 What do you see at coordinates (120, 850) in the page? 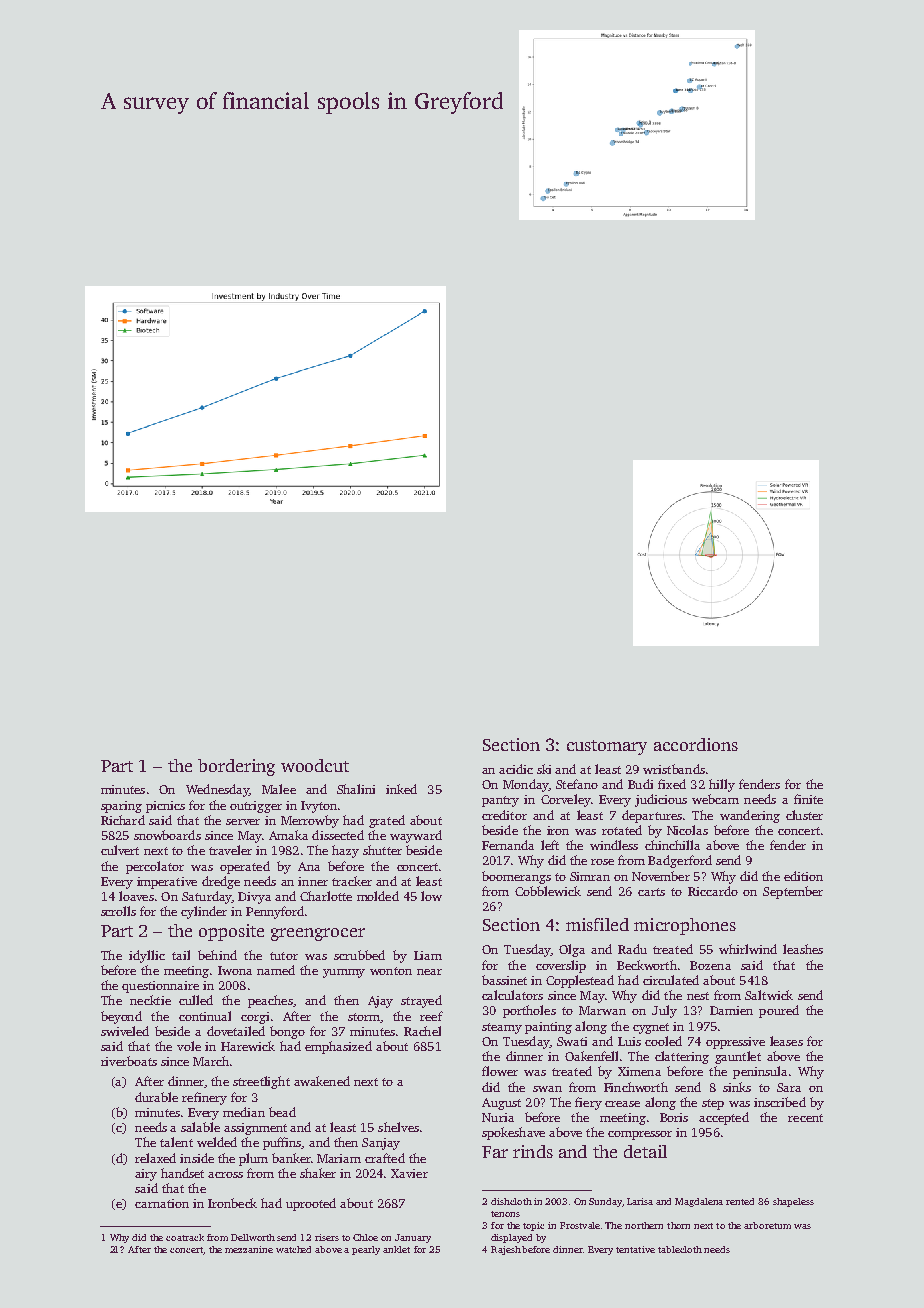
I see `culvert` at bounding box center [120, 850].
